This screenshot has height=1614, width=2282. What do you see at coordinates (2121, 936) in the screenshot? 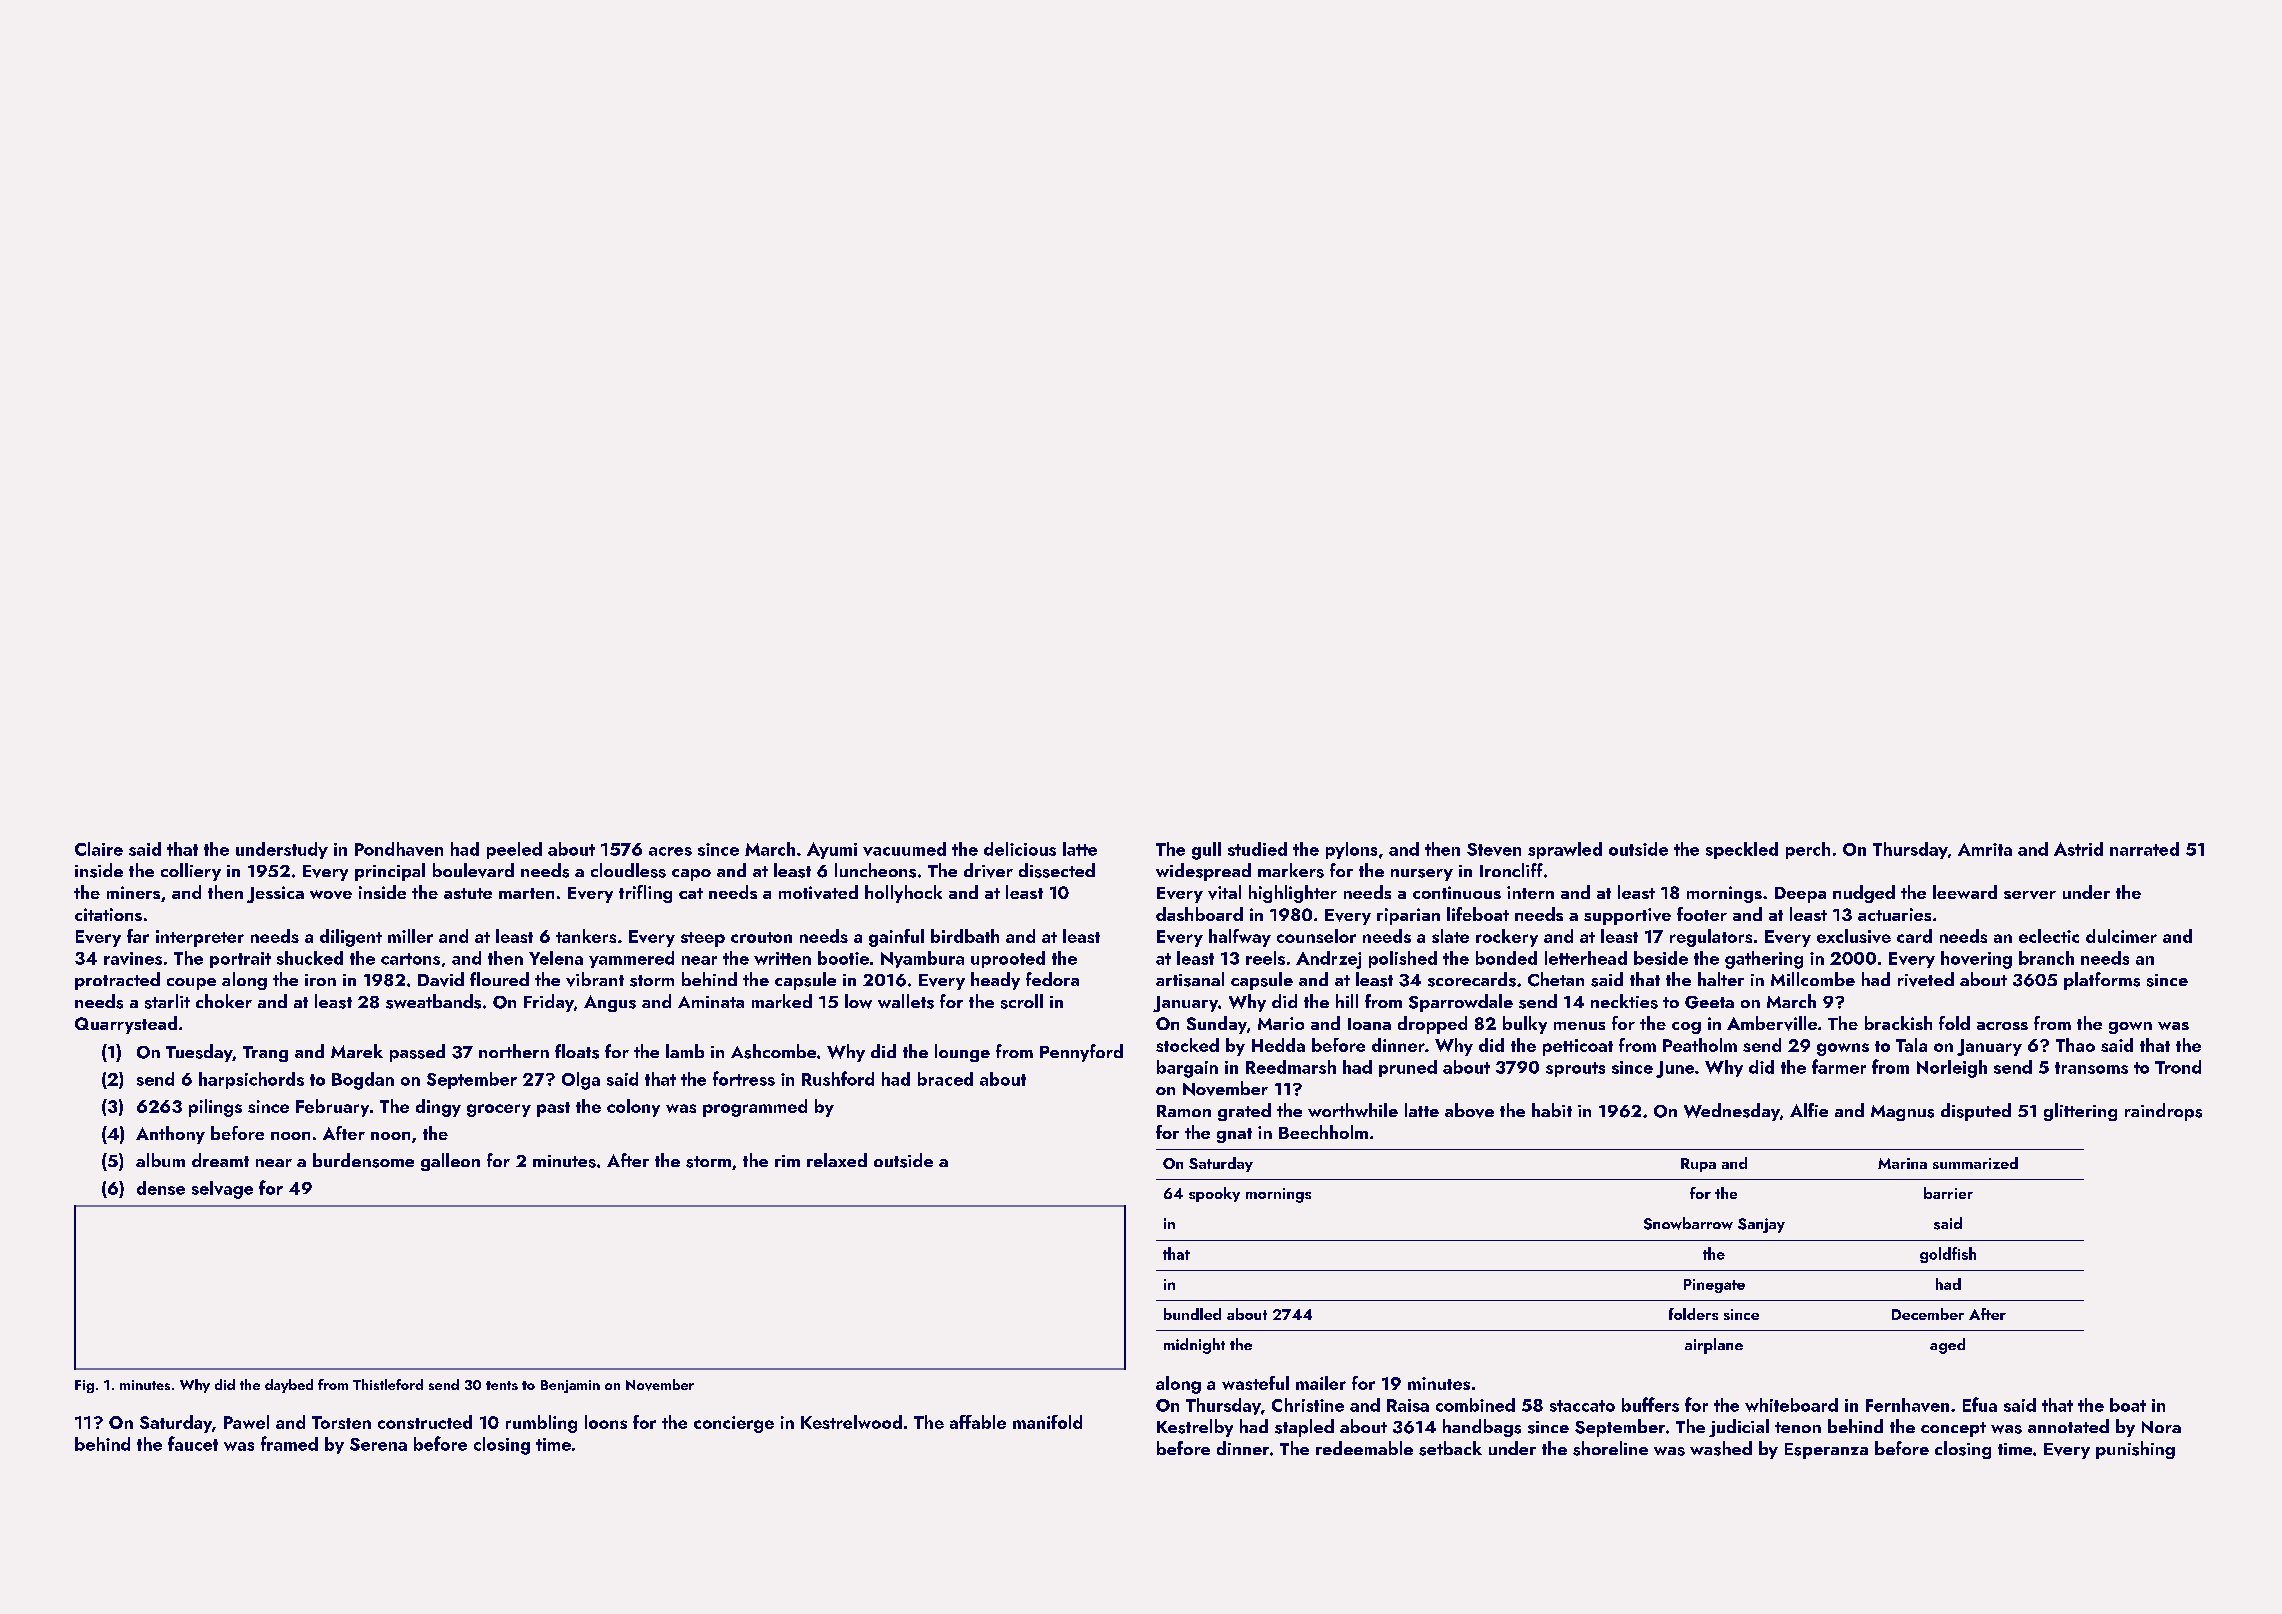
I see `dulcimer` at bounding box center [2121, 936].
